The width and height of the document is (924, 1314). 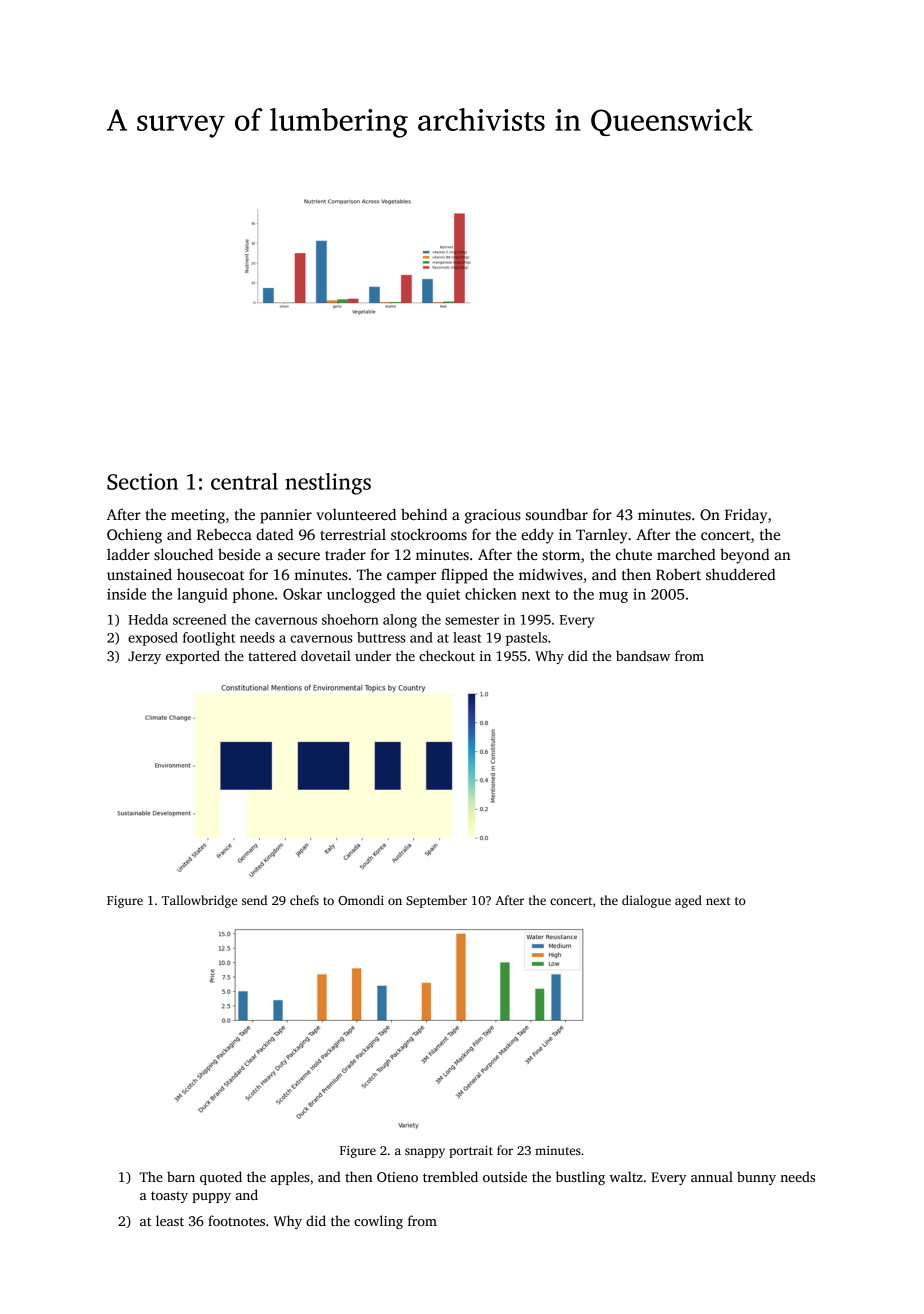 What do you see at coordinates (688, 901) in the document?
I see `aged` at bounding box center [688, 901].
